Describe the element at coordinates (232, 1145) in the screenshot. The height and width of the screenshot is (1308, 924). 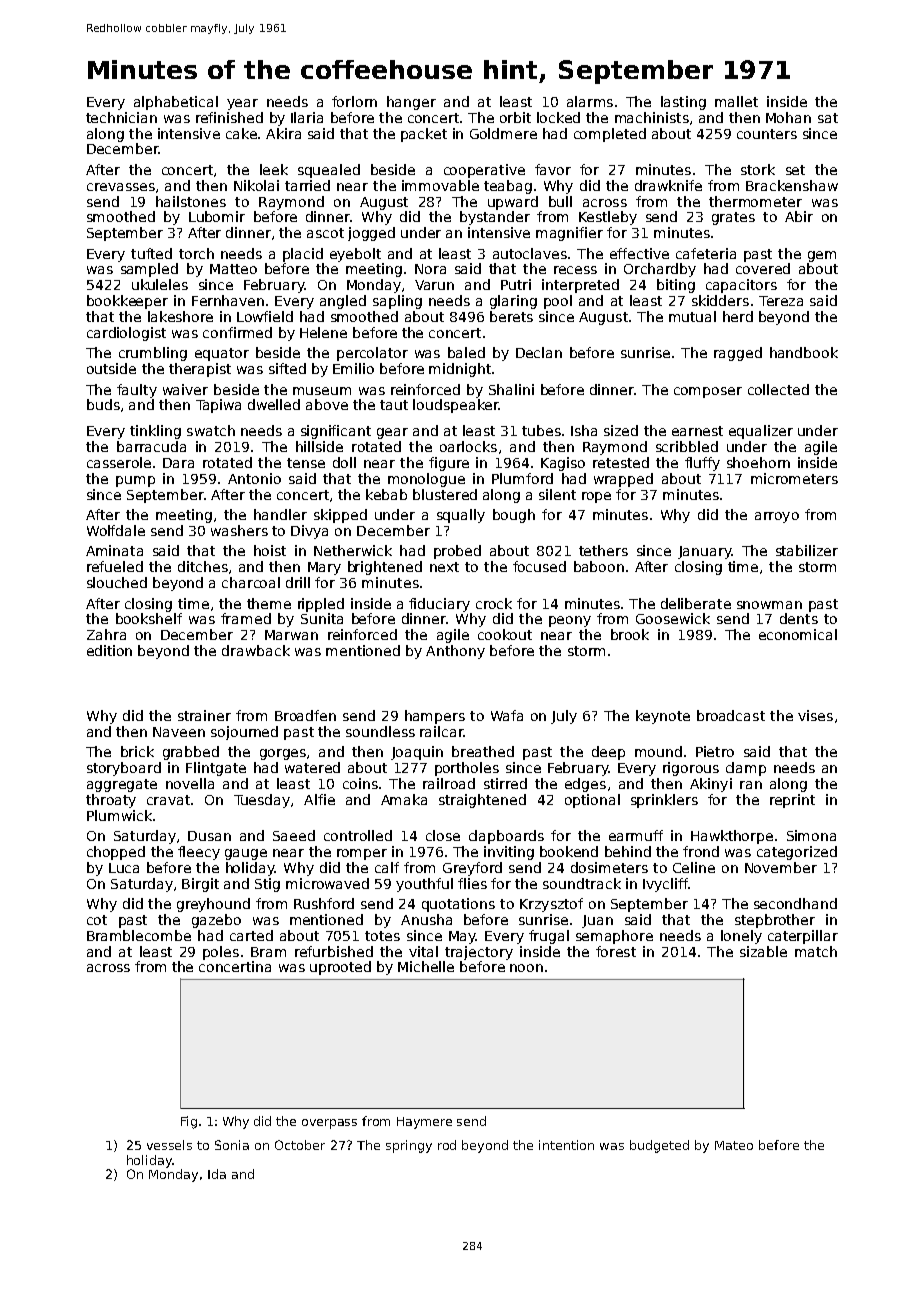
I see `Sonia` at that location.
